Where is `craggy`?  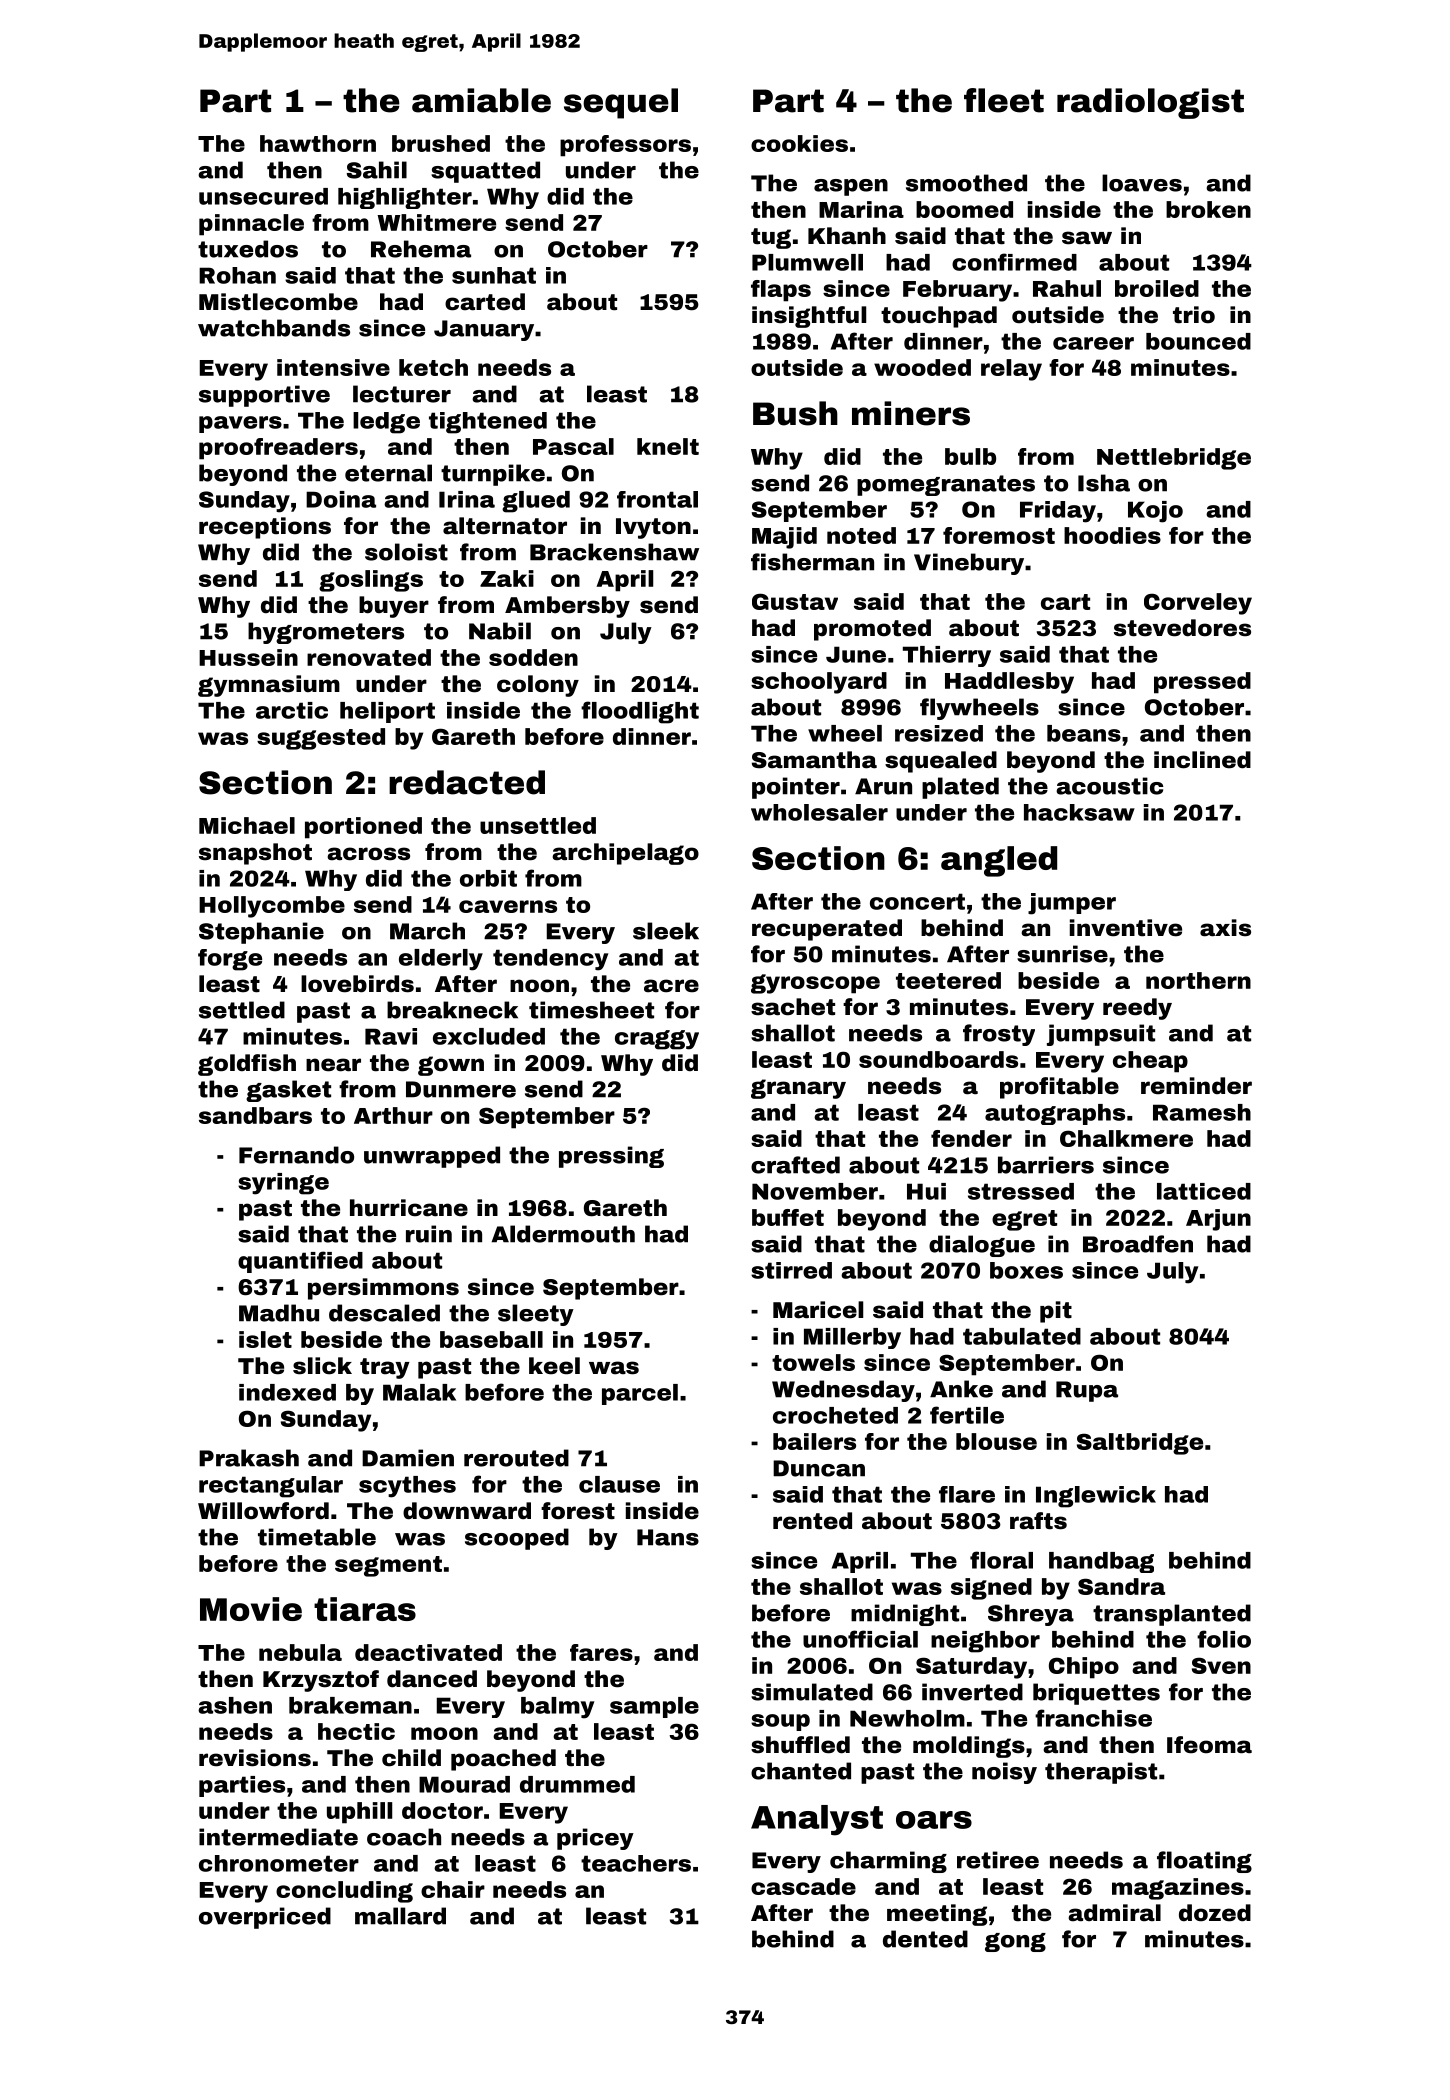 craggy is located at coordinates (657, 1040).
